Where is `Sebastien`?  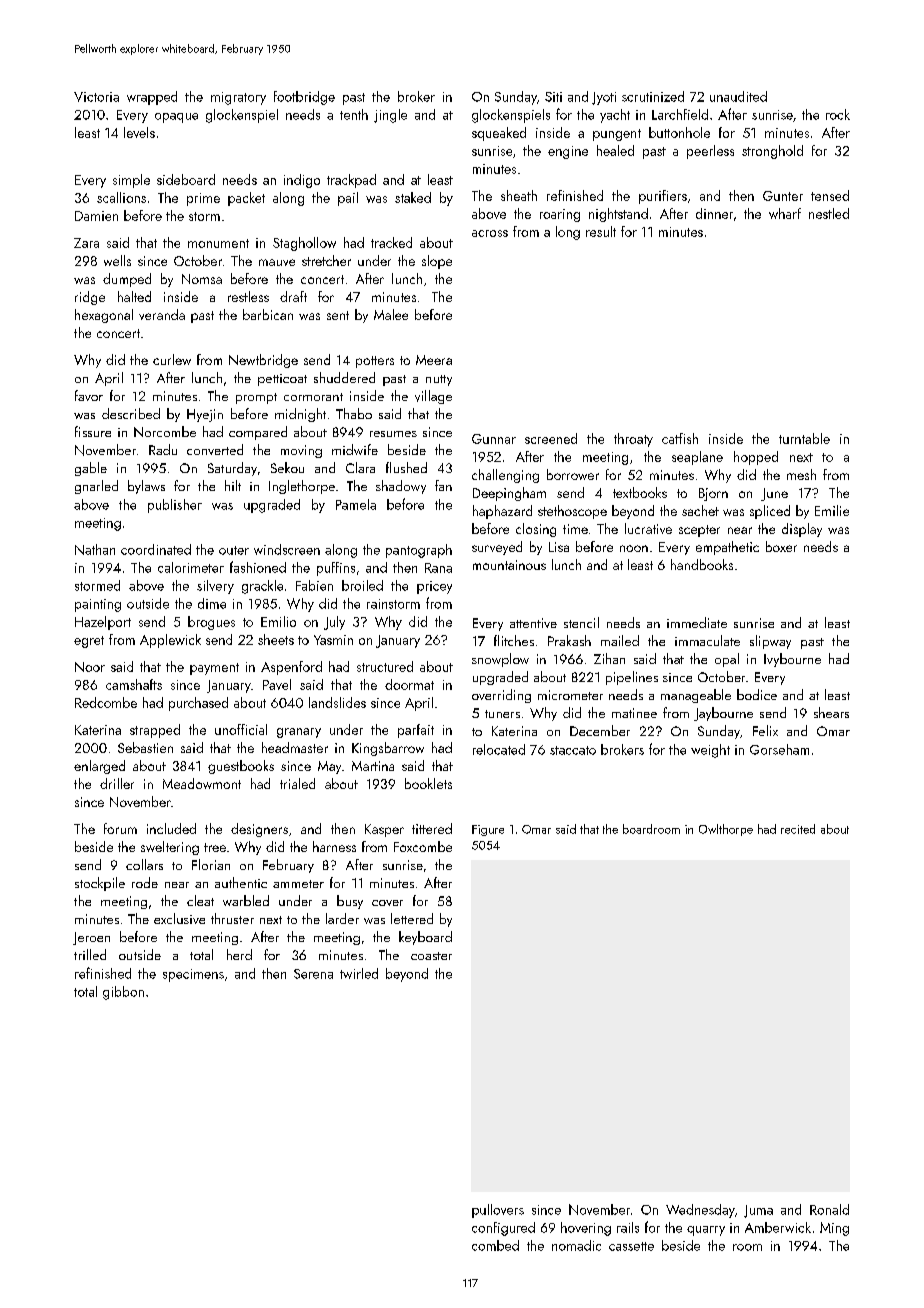 Sebastien is located at coordinates (145, 747).
